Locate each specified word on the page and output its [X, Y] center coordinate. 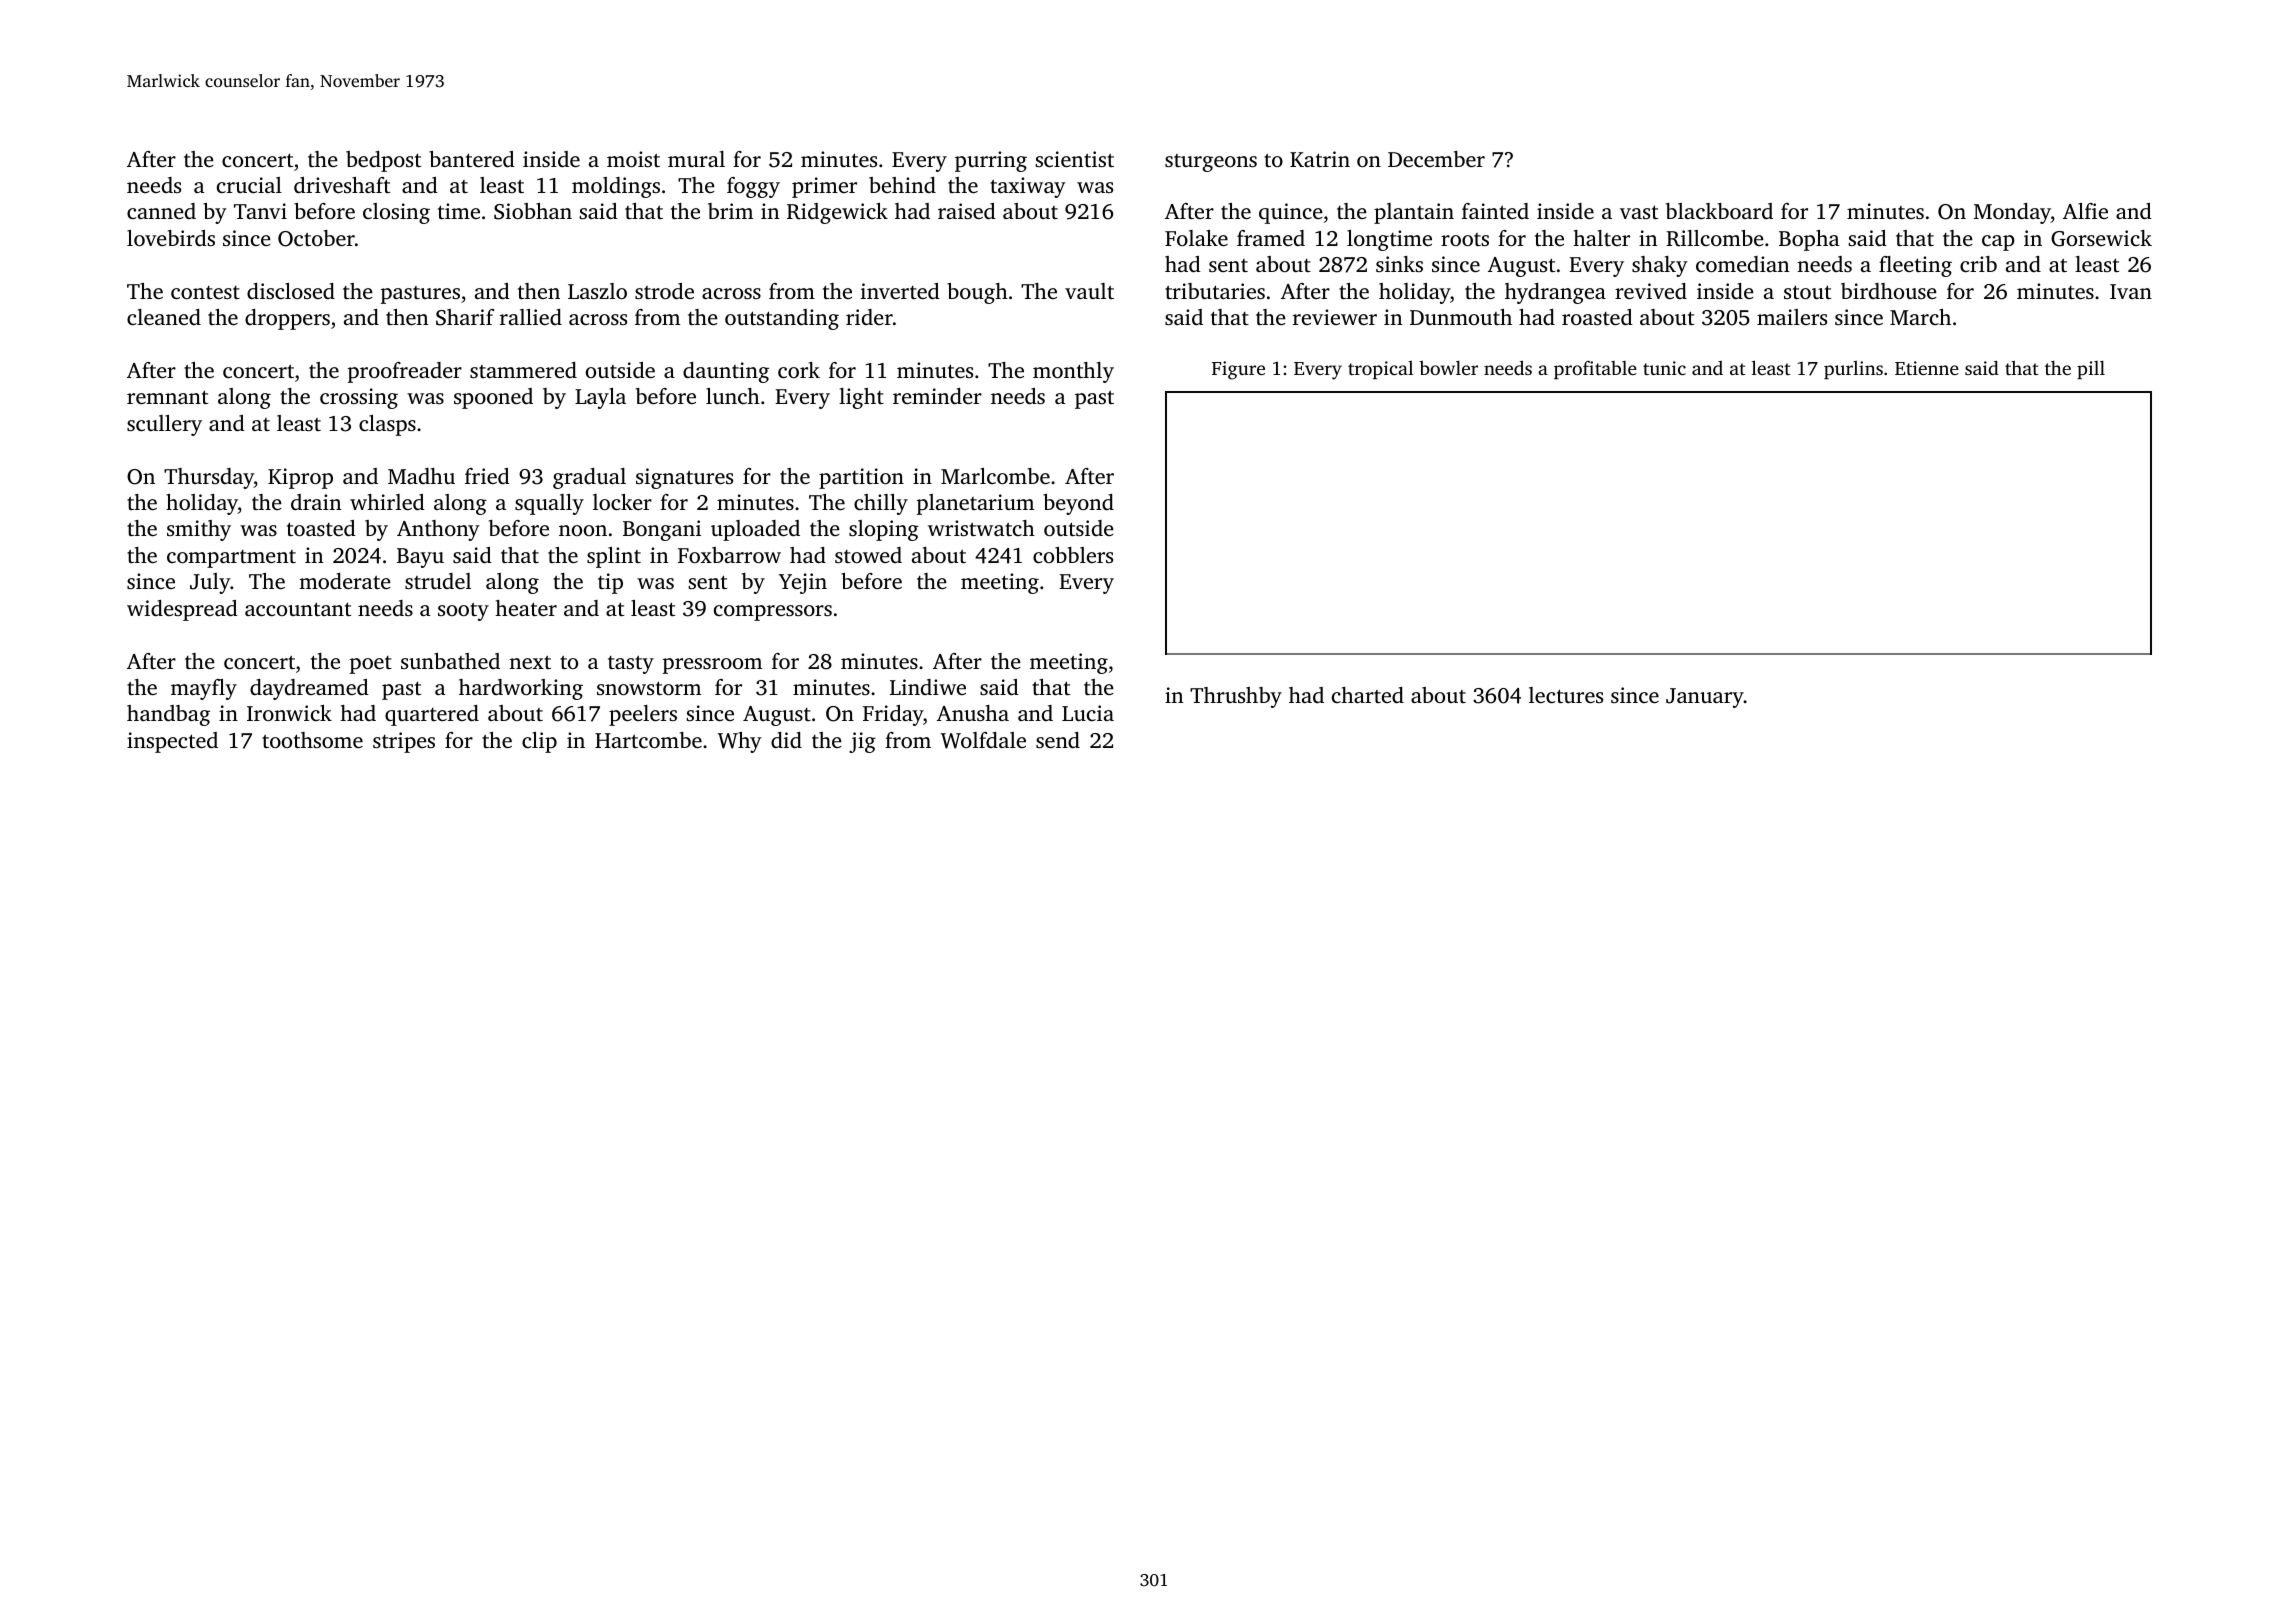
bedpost [383, 161]
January [1705, 698]
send [1058, 740]
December [1436, 159]
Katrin [1320, 159]
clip [539, 742]
